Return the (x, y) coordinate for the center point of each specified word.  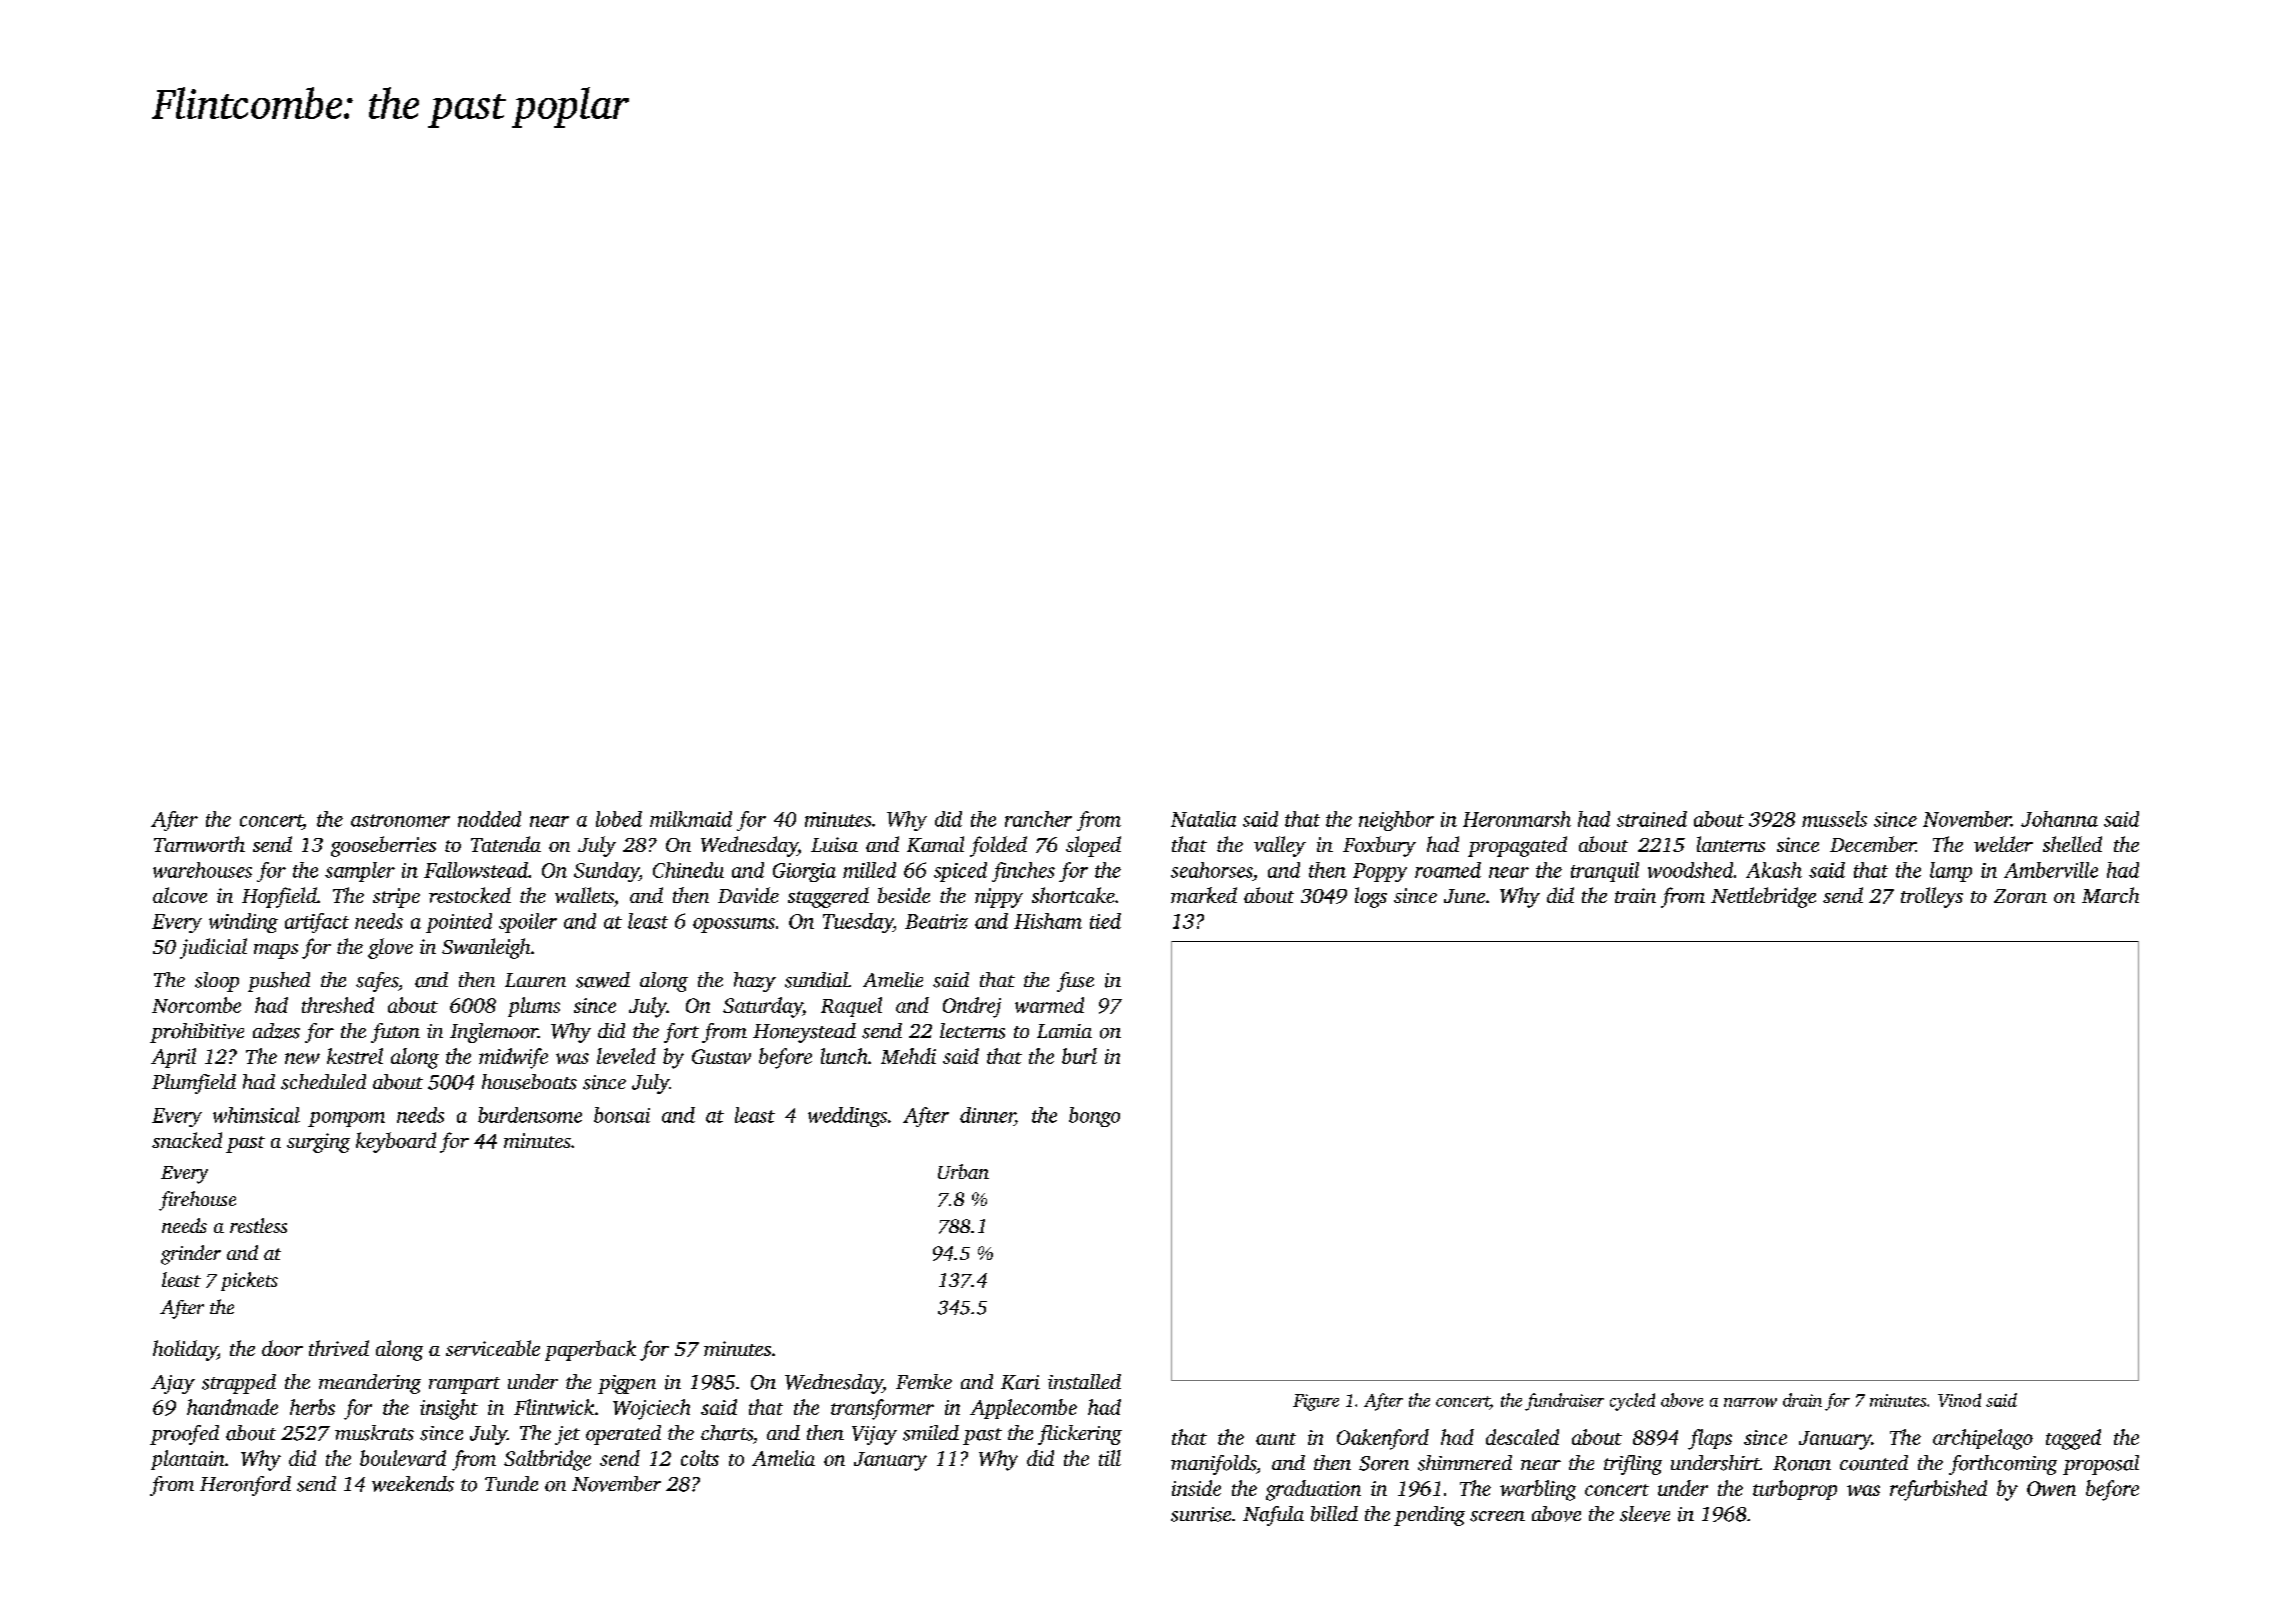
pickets (249, 1281)
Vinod (1959, 1400)
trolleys (1932, 897)
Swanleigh (486, 948)
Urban (963, 1171)
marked (1204, 895)
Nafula (1273, 1516)
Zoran (2020, 896)
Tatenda (506, 844)
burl (1079, 1056)
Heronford (245, 1486)
